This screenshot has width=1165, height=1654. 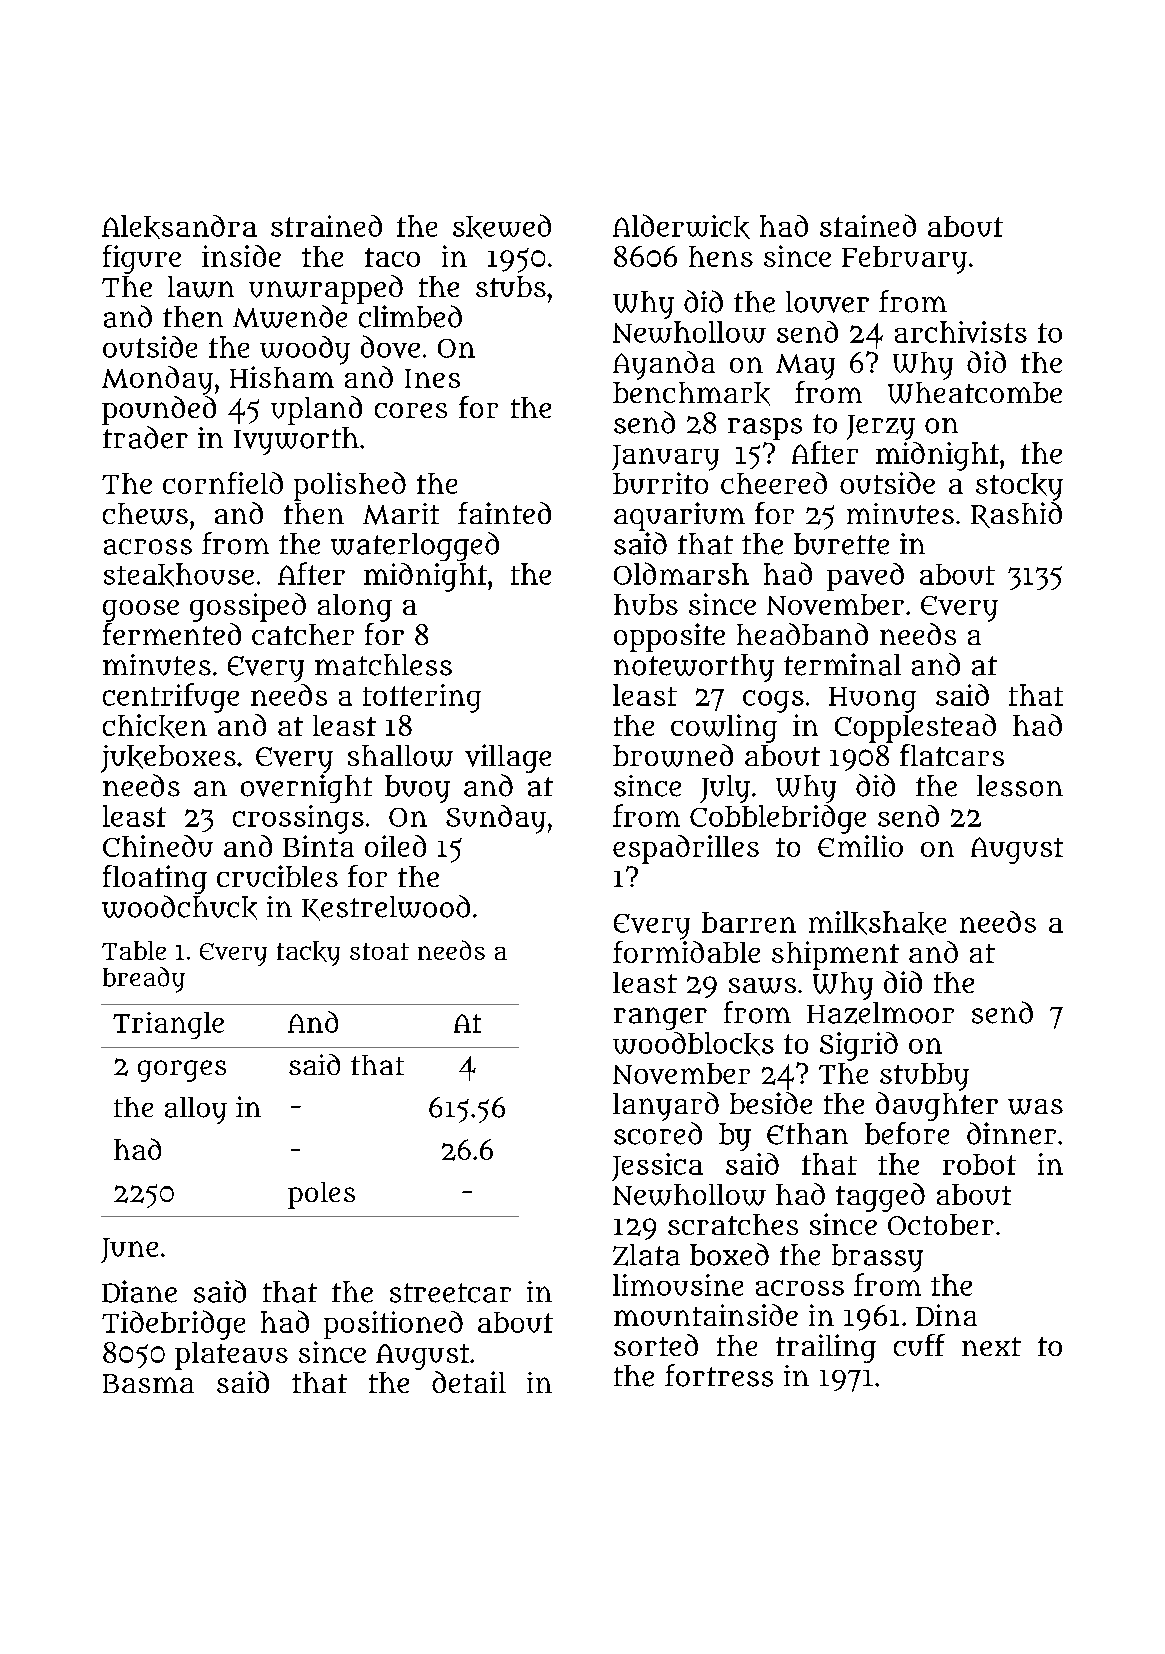 What do you see at coordinates (326, 226) in the screenshot?
I see `strained` at bounding box center [326, 226].
